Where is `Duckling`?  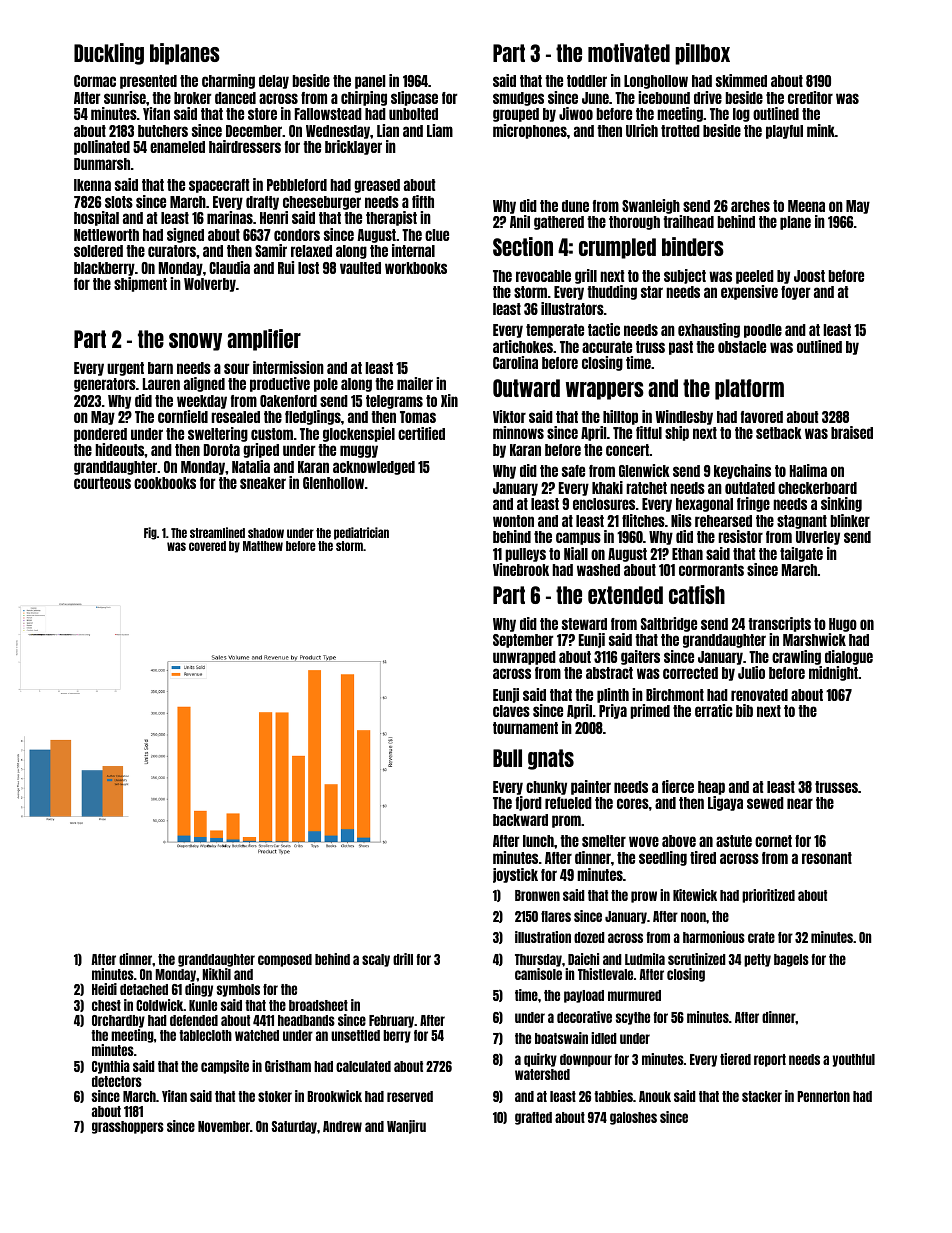
Duckling is located at coordinates (109, 54).
